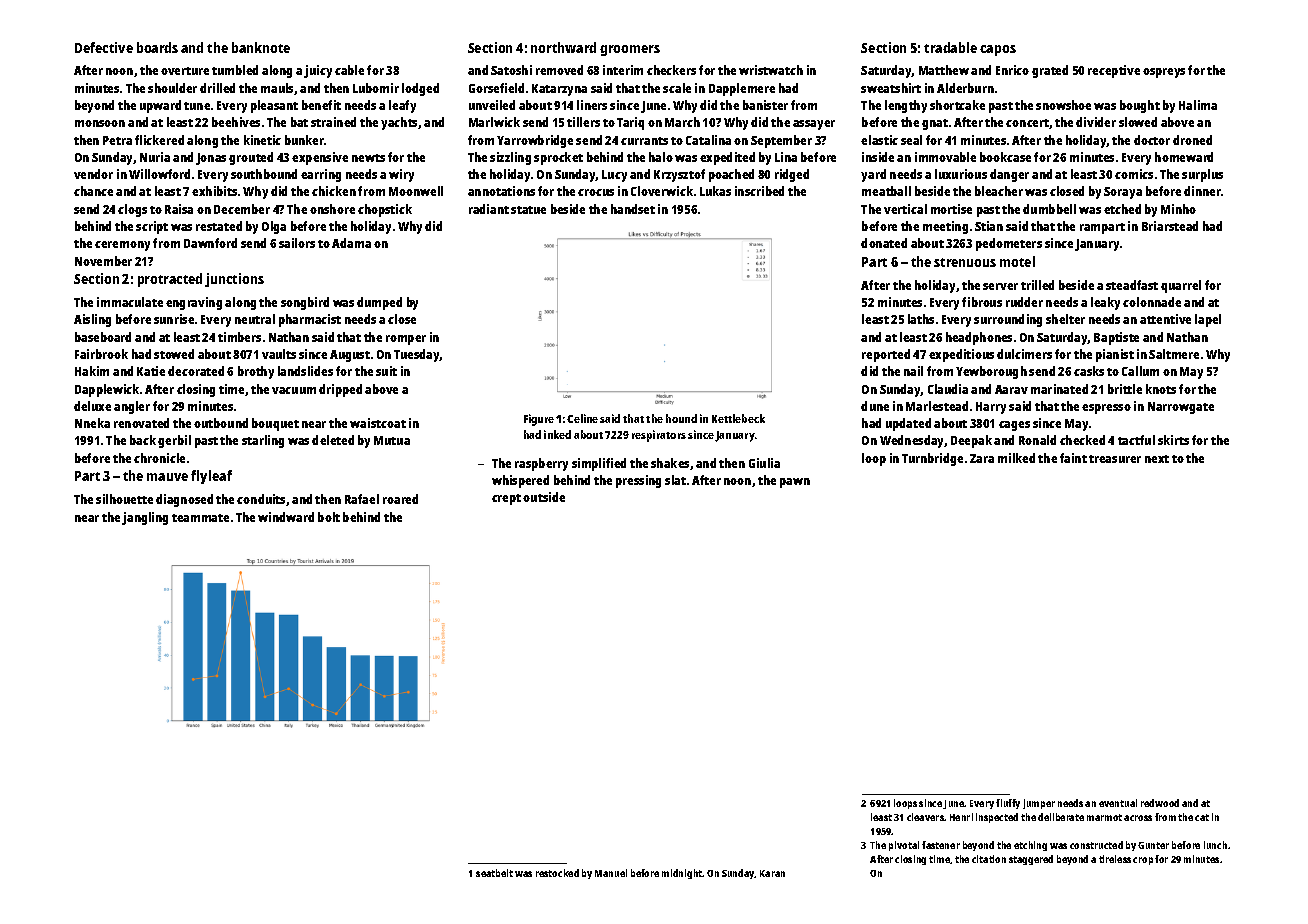  I want to click on unveiled, so click(492, 105).
